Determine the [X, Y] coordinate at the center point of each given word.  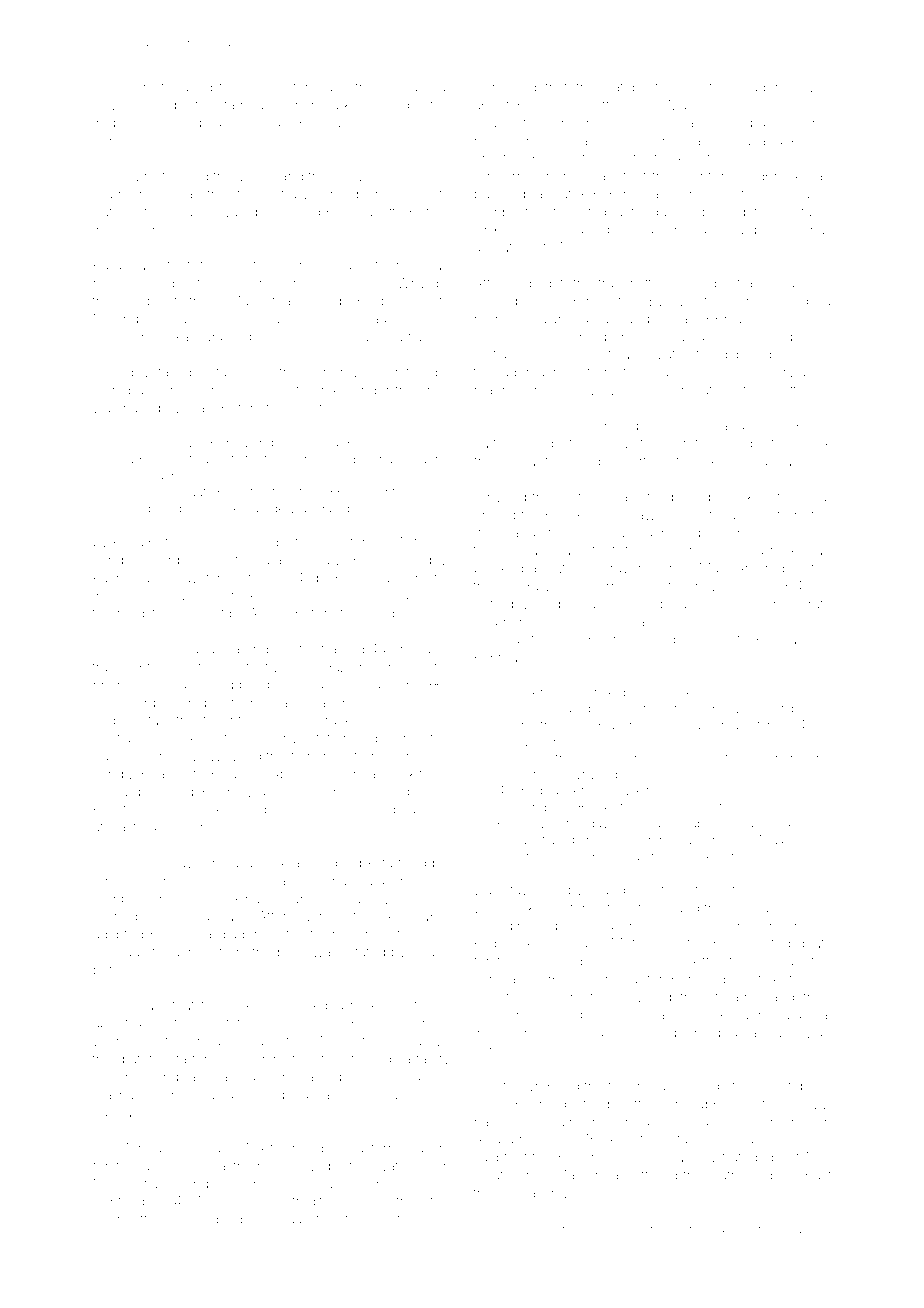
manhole [502, 390]
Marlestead [264, 300]
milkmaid [255, 1005]
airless [536, 709]
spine [523, 1033]
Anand [269, 613]
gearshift [120, 1220]
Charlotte [376, 211]
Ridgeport [213, 124]
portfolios [797, 391]
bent [804, 709]
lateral [712, 301]
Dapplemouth [730, 1105]
